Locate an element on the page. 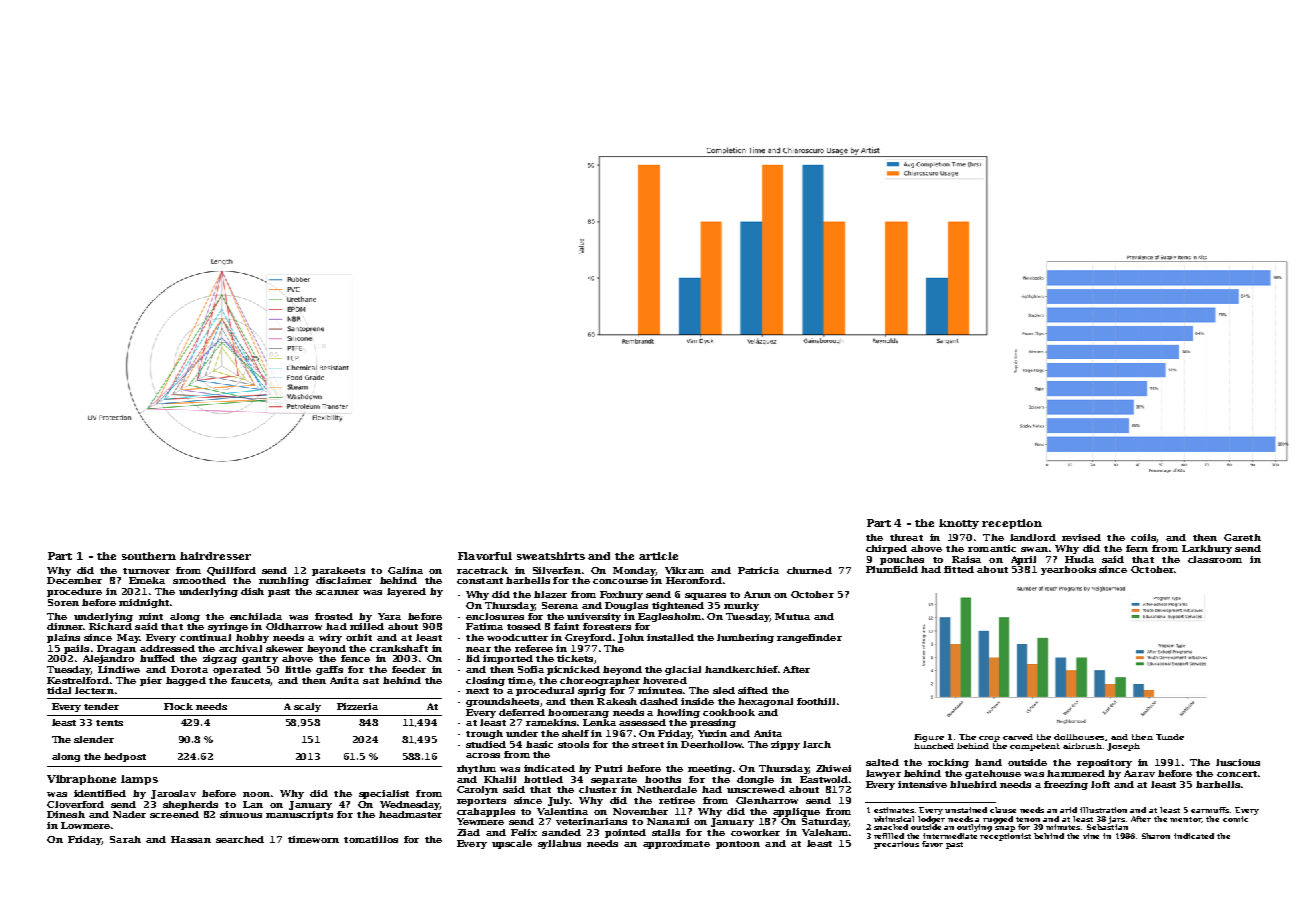  frosted is located at coordinates (334, 616).
